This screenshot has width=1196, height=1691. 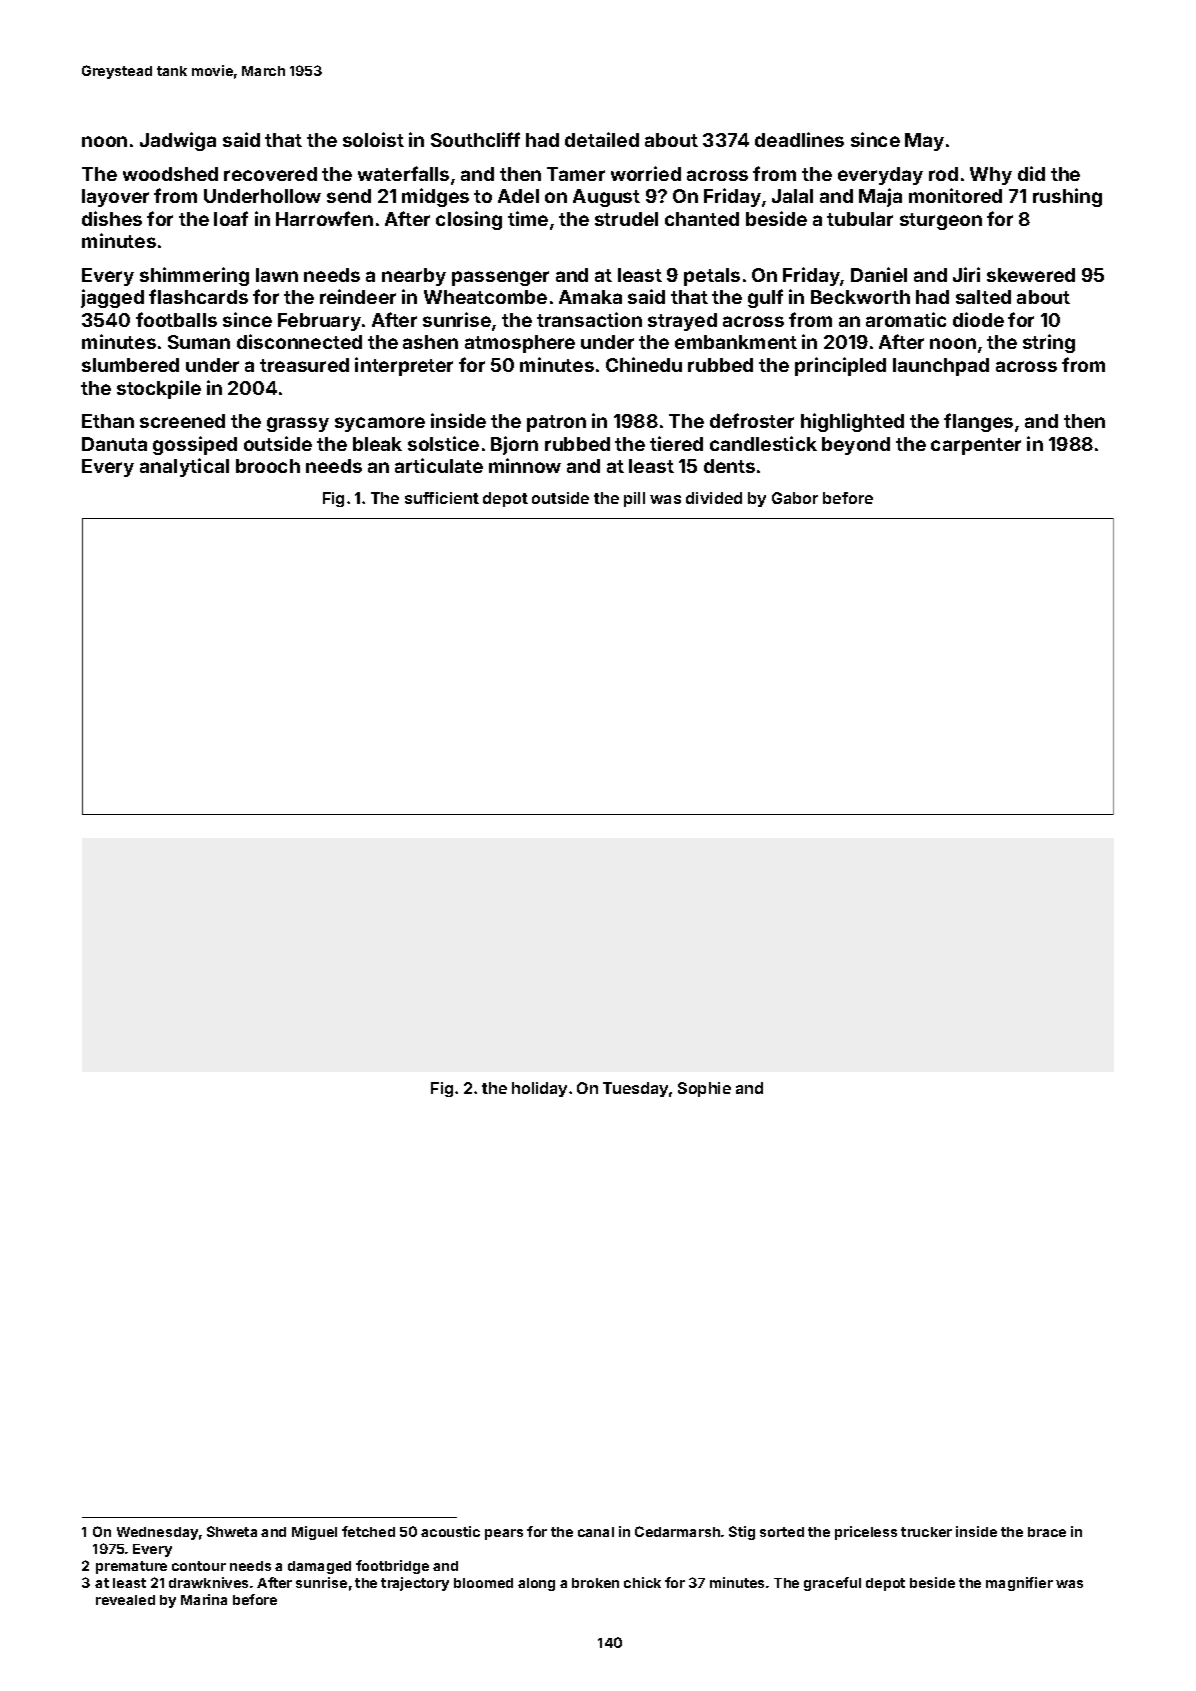 What do you see at coordinates (125, 1600) in the screenshot?
I see `revealed` at bounding box center [125, 1600].
